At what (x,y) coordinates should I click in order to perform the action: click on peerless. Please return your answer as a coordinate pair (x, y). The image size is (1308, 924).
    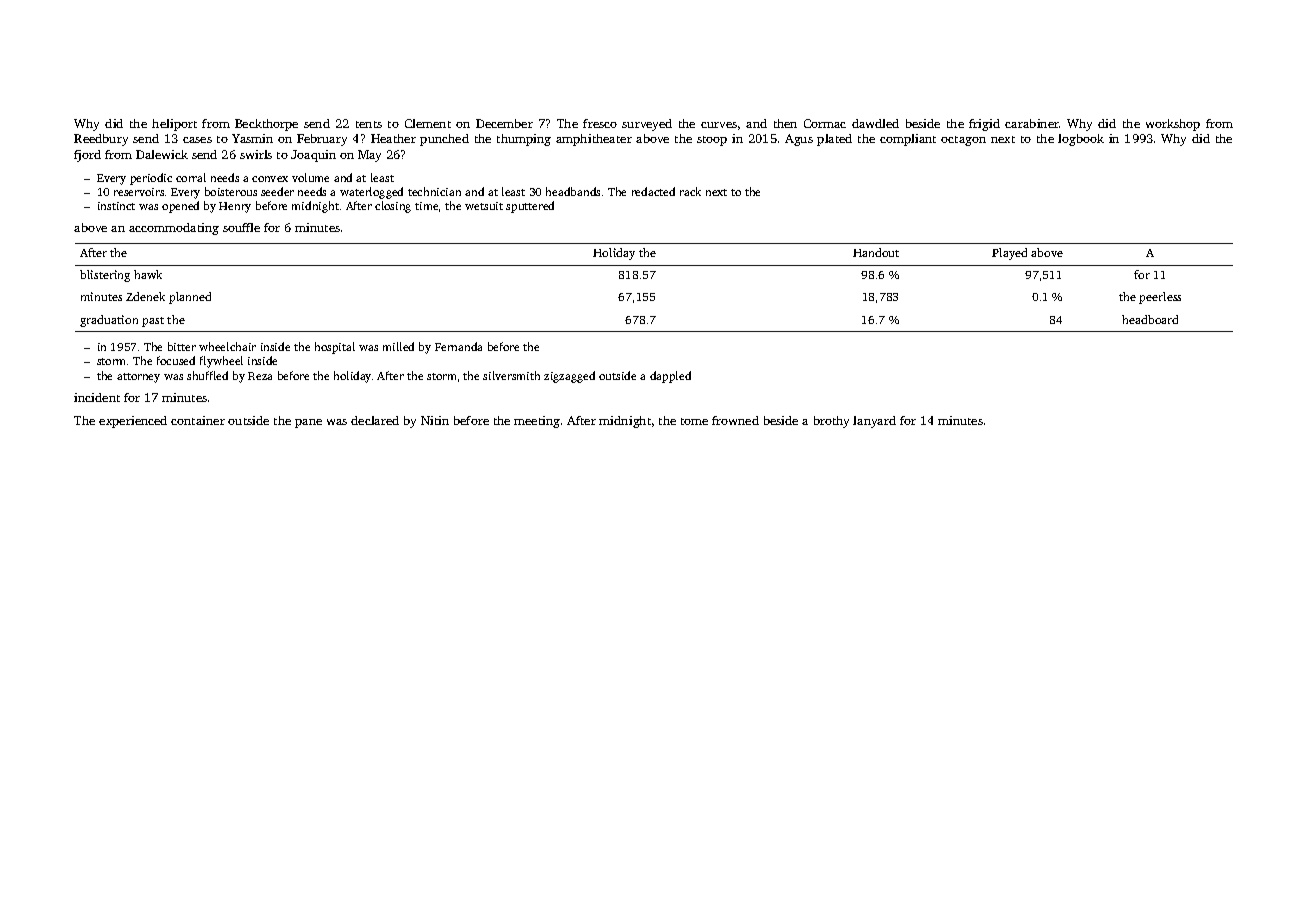
    Looking at the image, I should click on (1160, 298).
